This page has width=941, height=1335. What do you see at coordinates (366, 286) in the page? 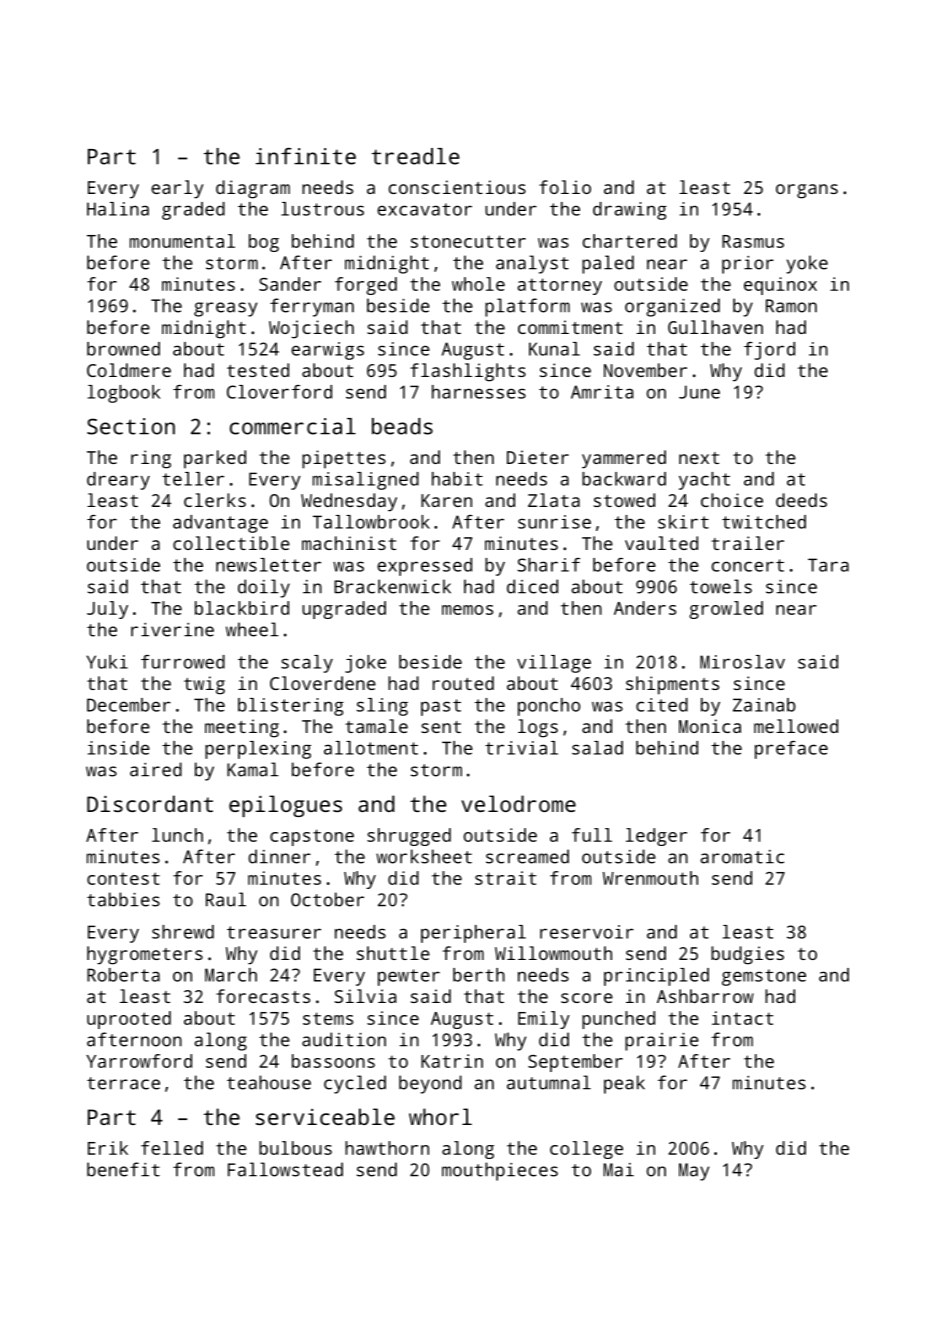
I see `forged` at bounding box center [366, 286].
